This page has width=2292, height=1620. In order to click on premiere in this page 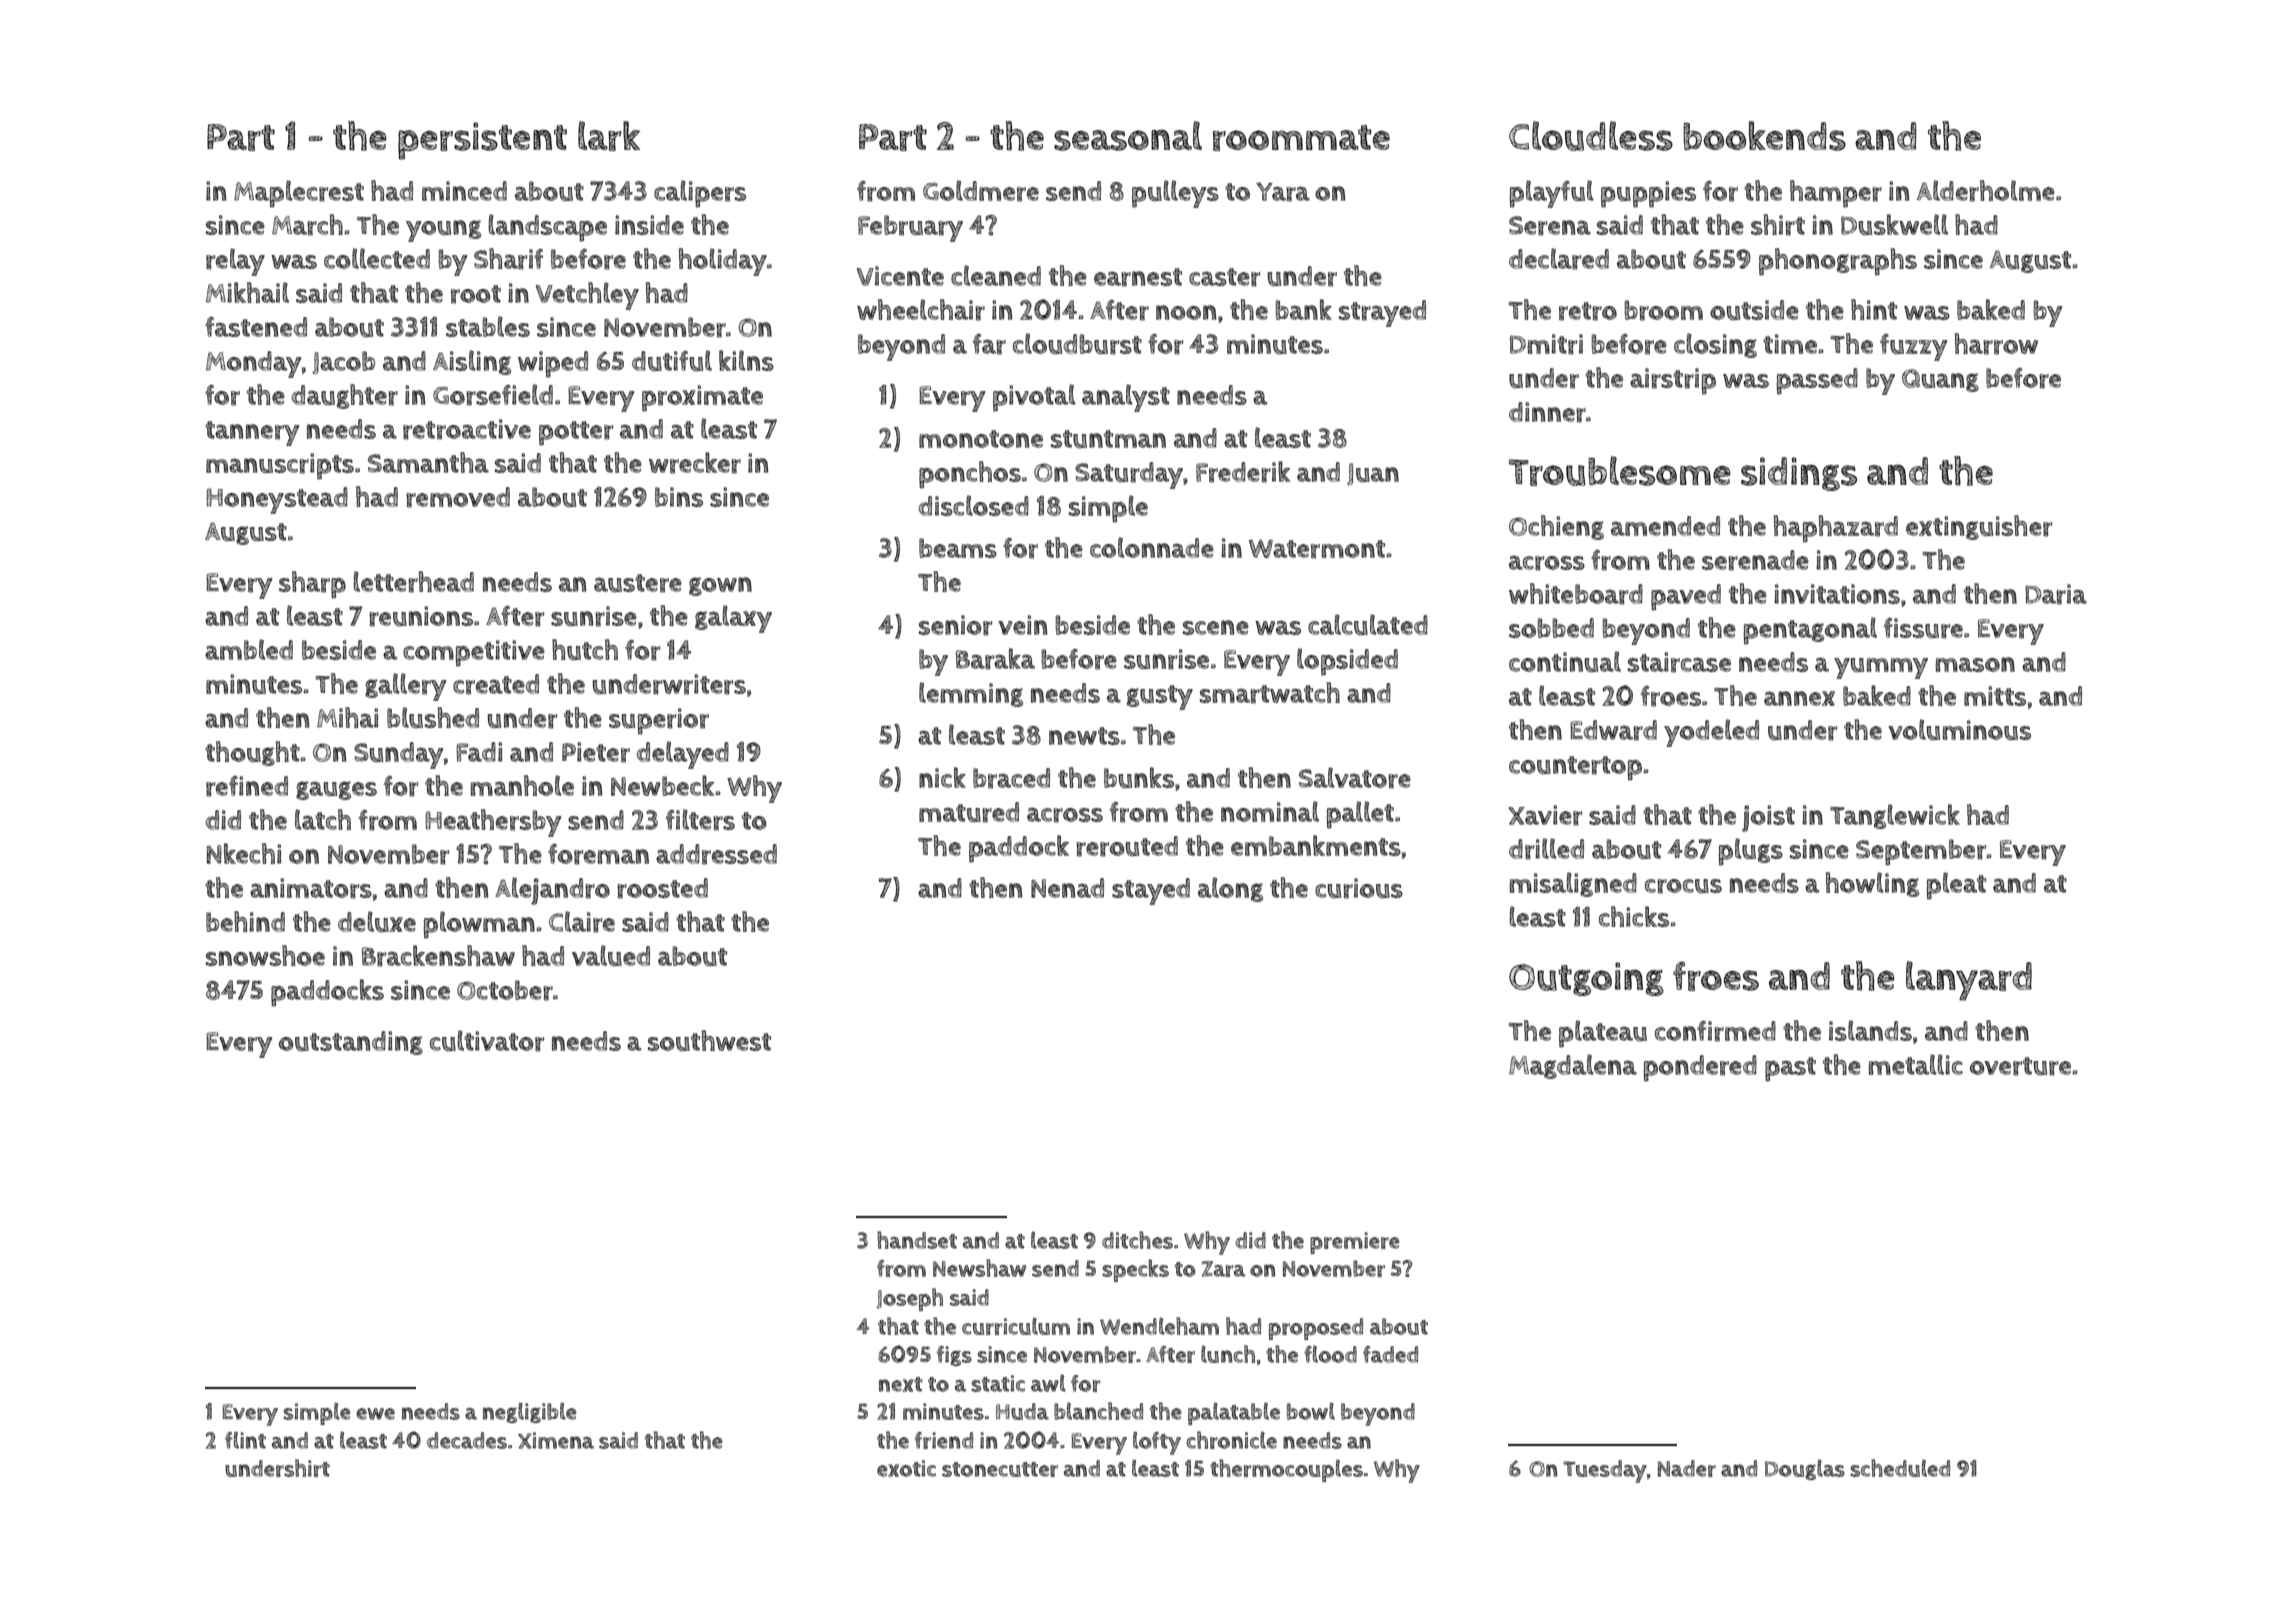, I will do `click(1355, 1243)`.
